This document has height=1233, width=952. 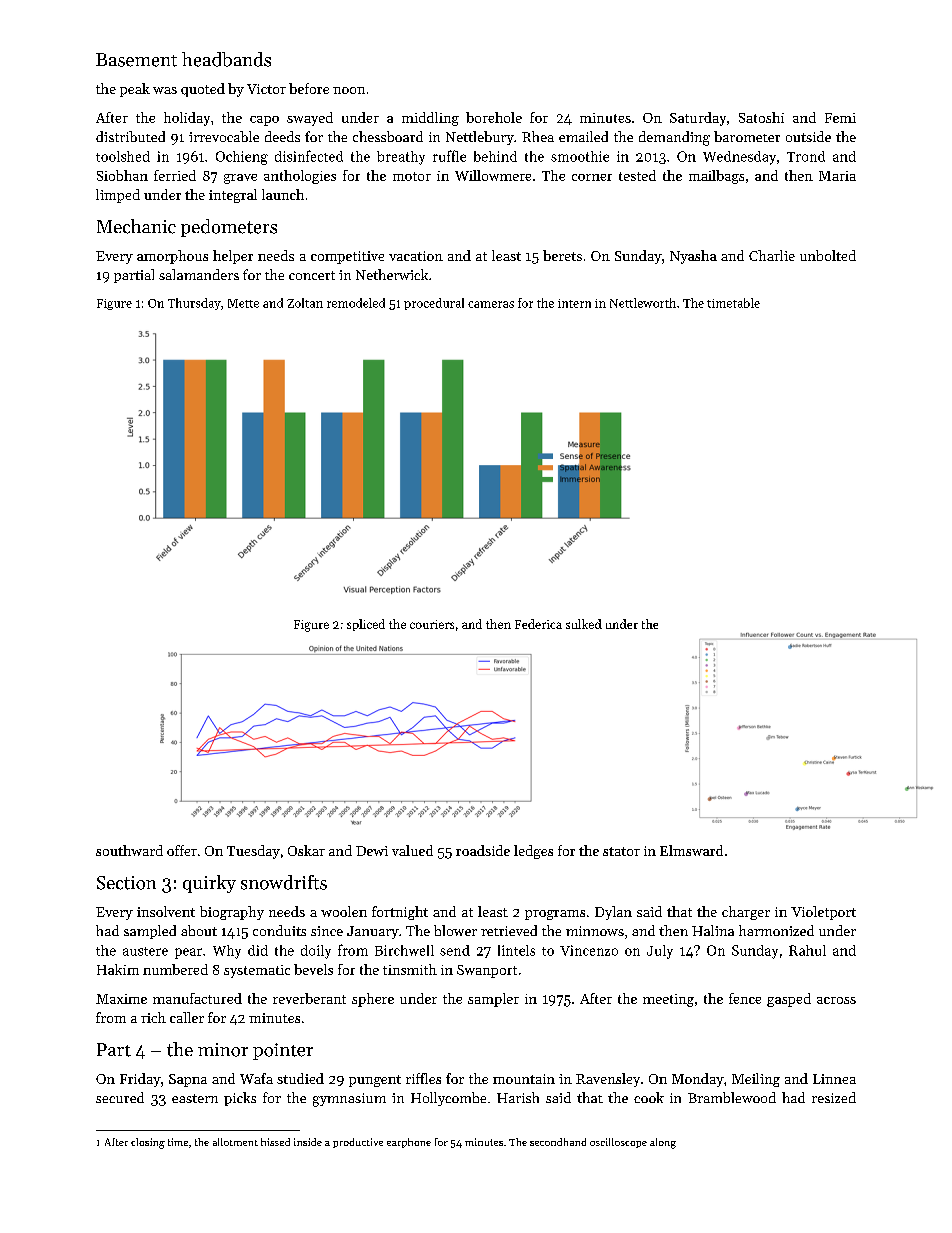 I want to click on helper, so click(x=233, y=257).
